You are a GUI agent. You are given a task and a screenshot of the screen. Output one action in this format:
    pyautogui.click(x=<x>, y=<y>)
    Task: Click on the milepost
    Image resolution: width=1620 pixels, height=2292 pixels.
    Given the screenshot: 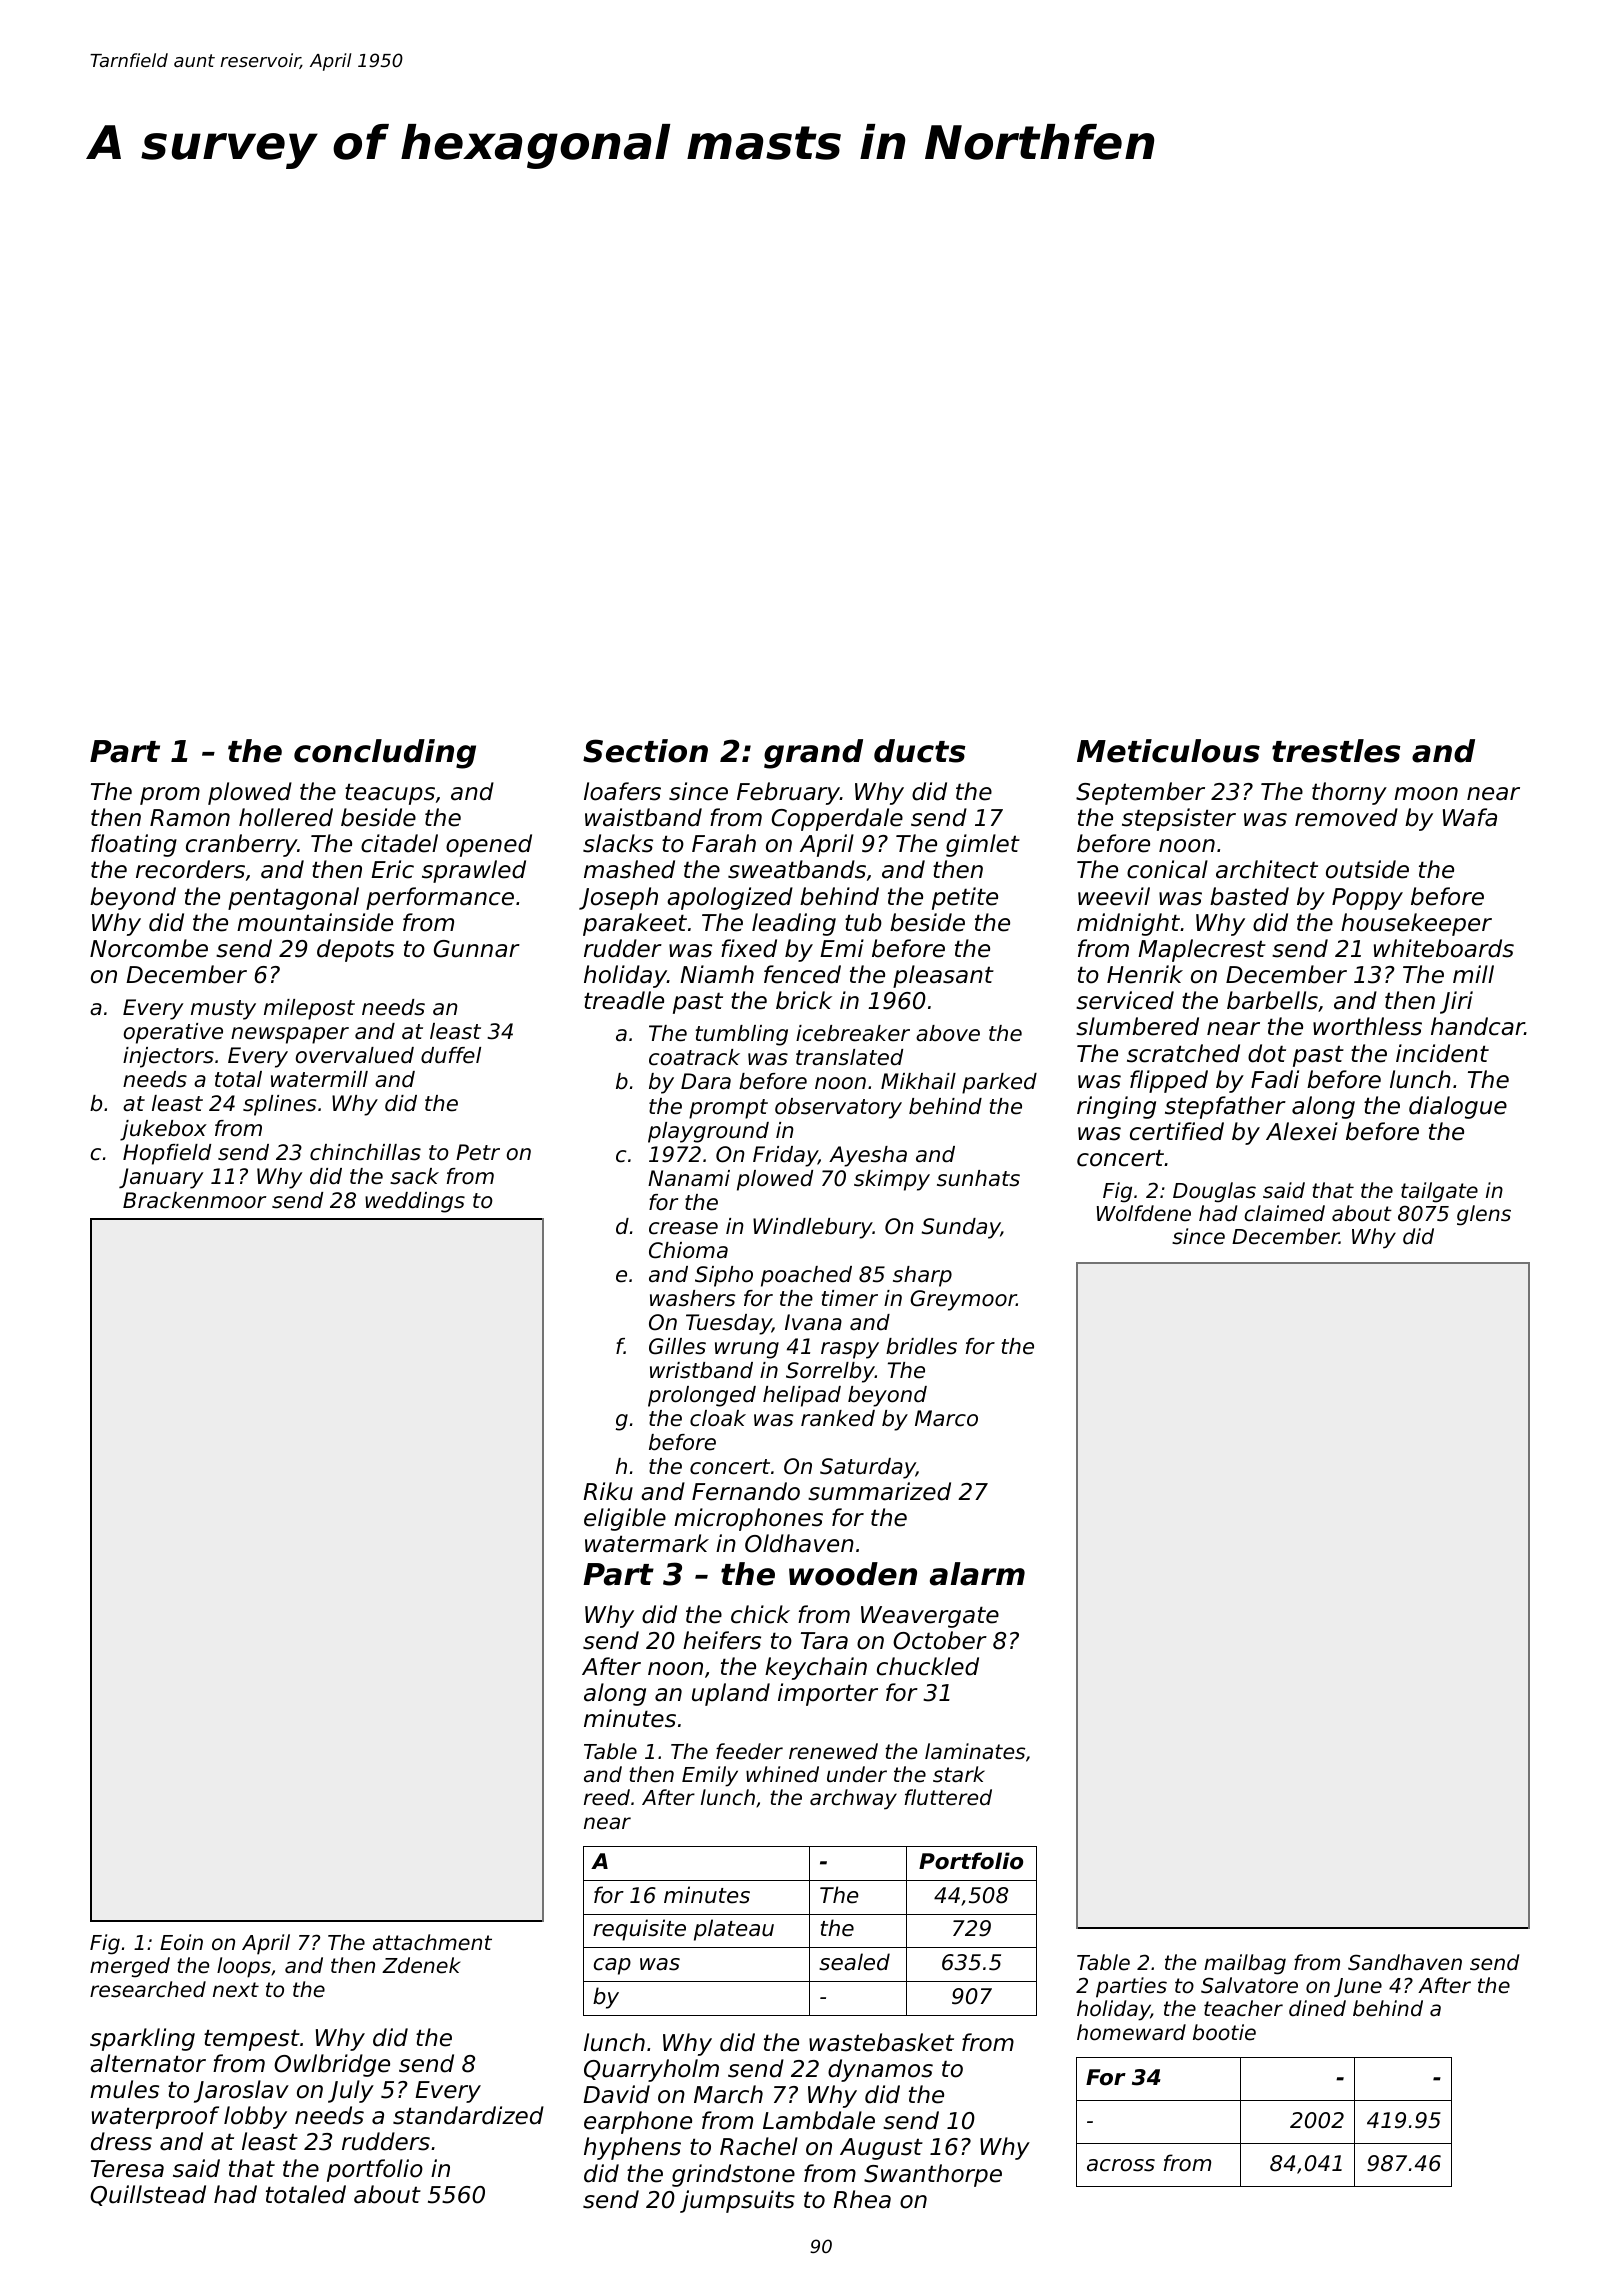 What is the action you would take?
    pyautogui.click(x=309, y=1009)
